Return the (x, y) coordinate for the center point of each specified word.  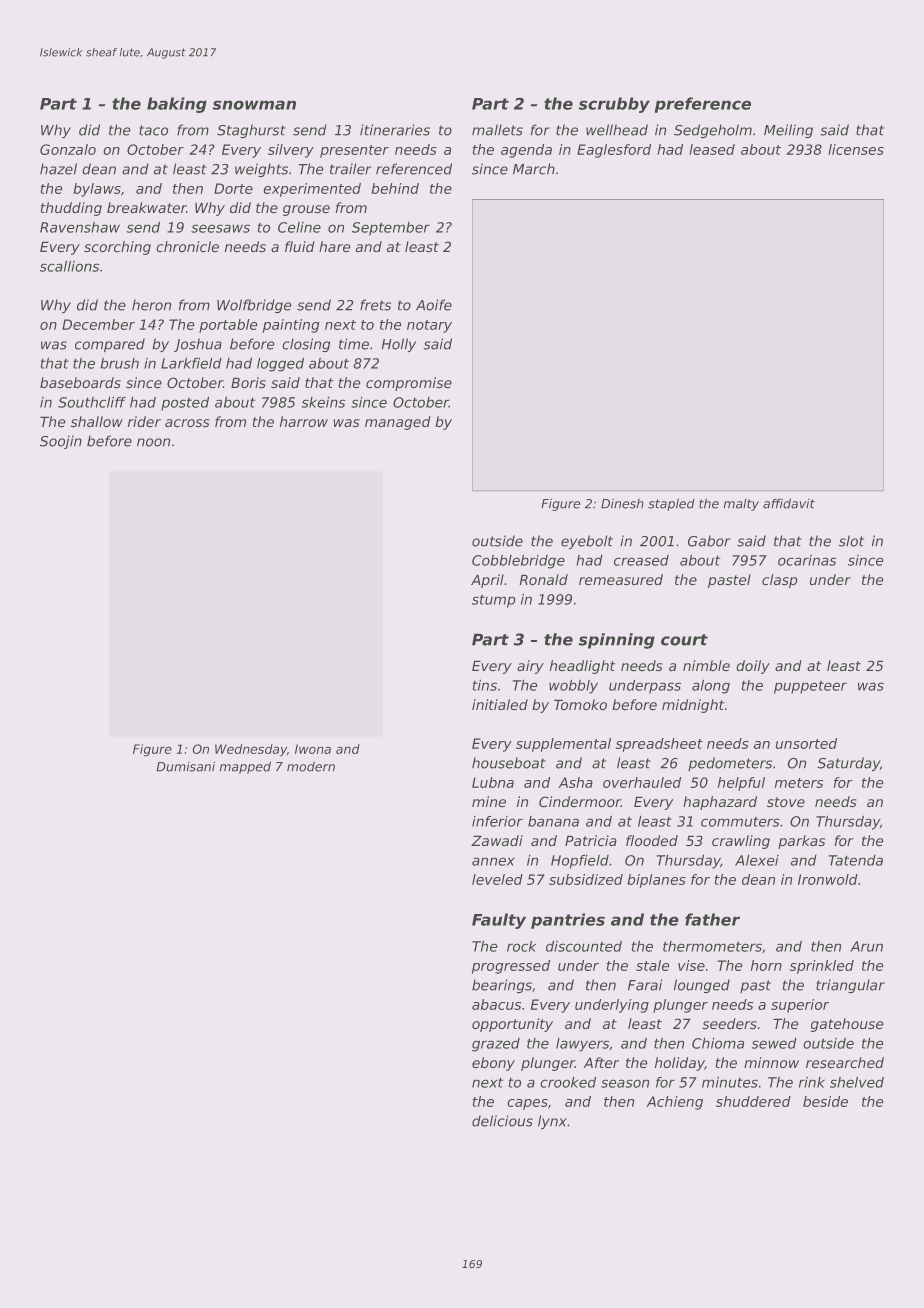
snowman (254, 105)
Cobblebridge (518, 562)
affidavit (789, 504)
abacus (496, 1004)
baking (177, 105)
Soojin (61, 442)
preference (703, 105)
